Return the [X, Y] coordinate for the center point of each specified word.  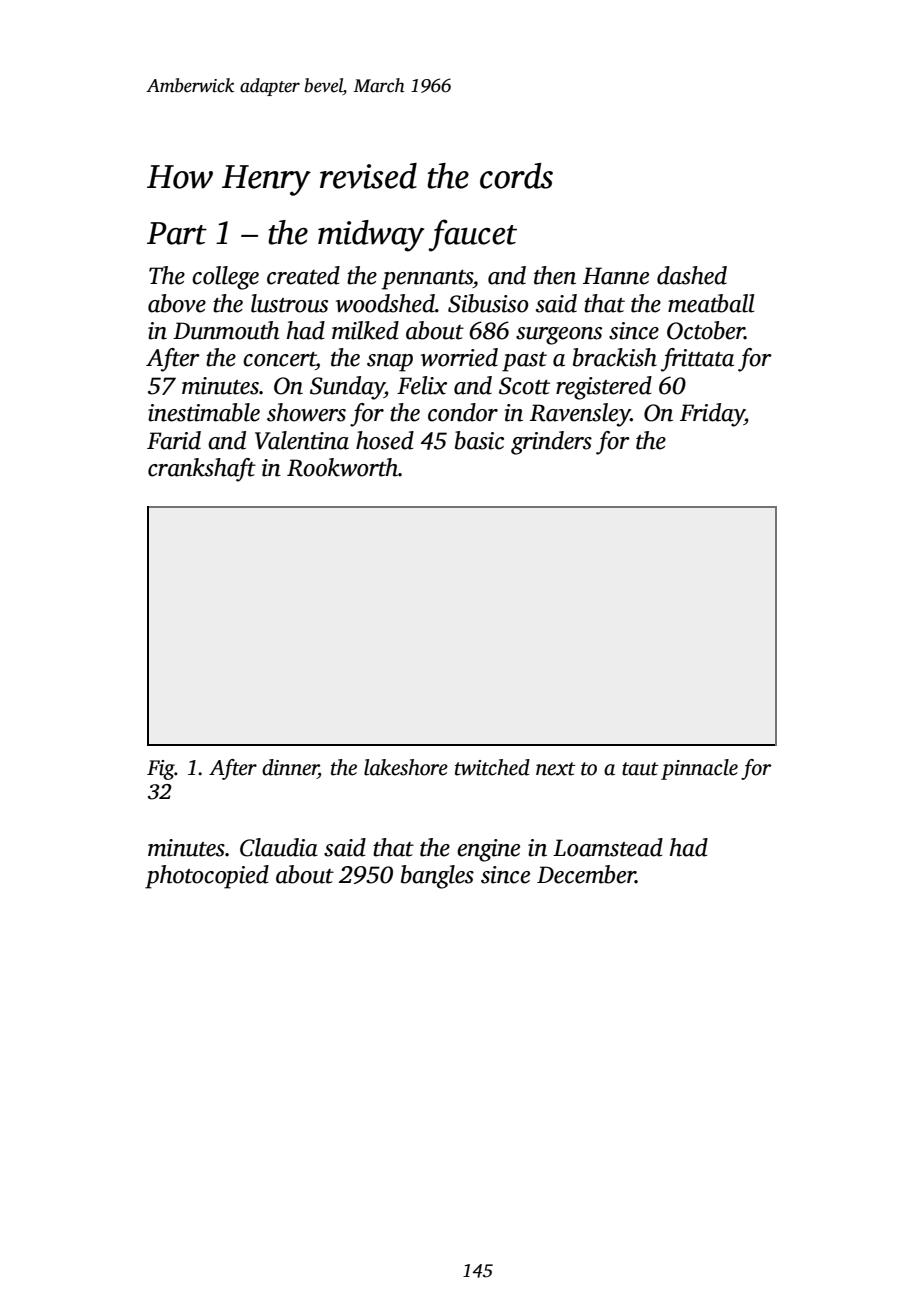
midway [371, 236]
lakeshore [406, 767]
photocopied [207, 877]
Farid [174, 440]
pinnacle [699, 769]
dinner [290, 768]
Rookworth [342, 467]
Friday [712, 415]
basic [479, 440]
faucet [472, 235]
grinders [551, 443]
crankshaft [202, 470]
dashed [692, 275]
